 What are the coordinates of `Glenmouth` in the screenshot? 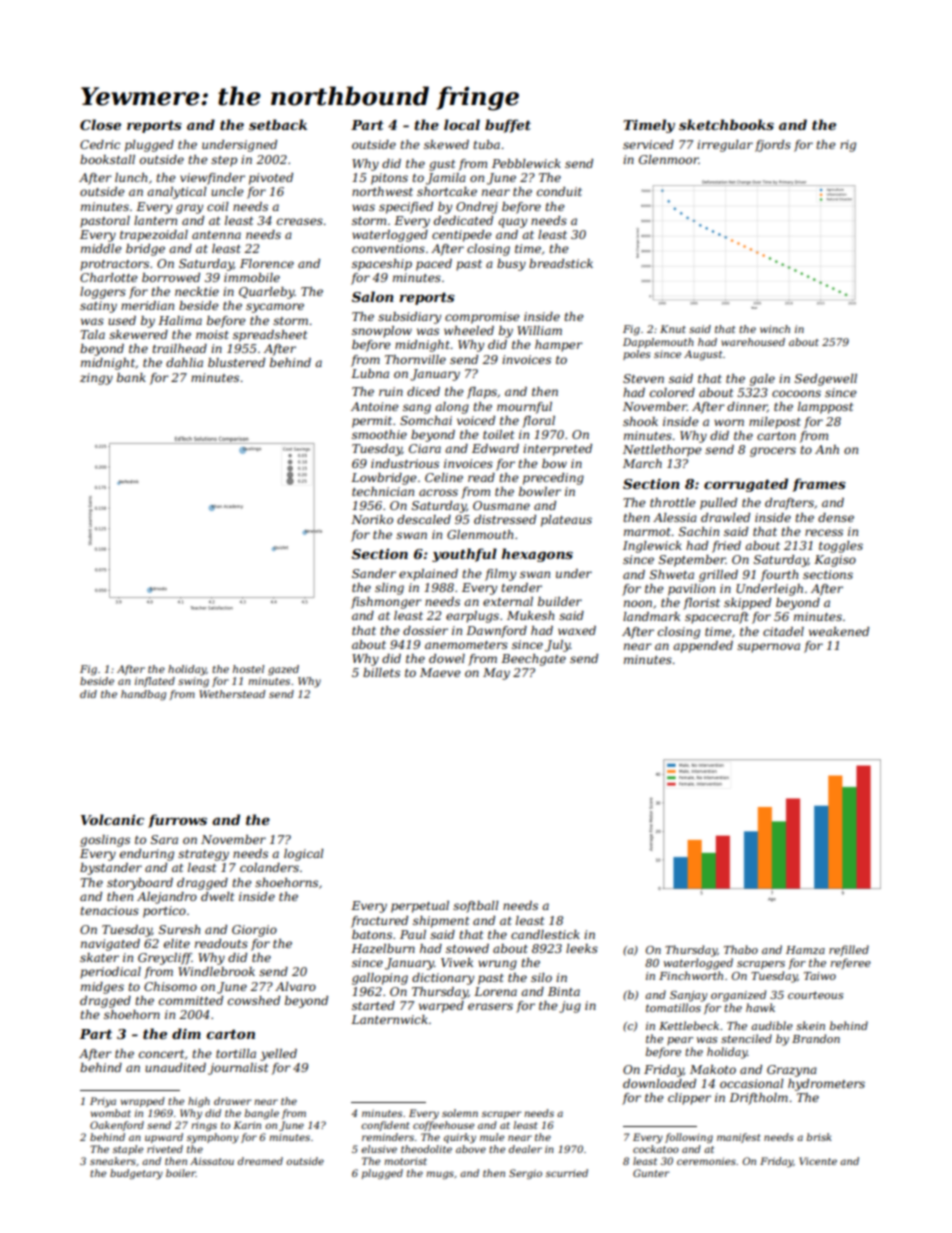 It's located at (480, 534).
